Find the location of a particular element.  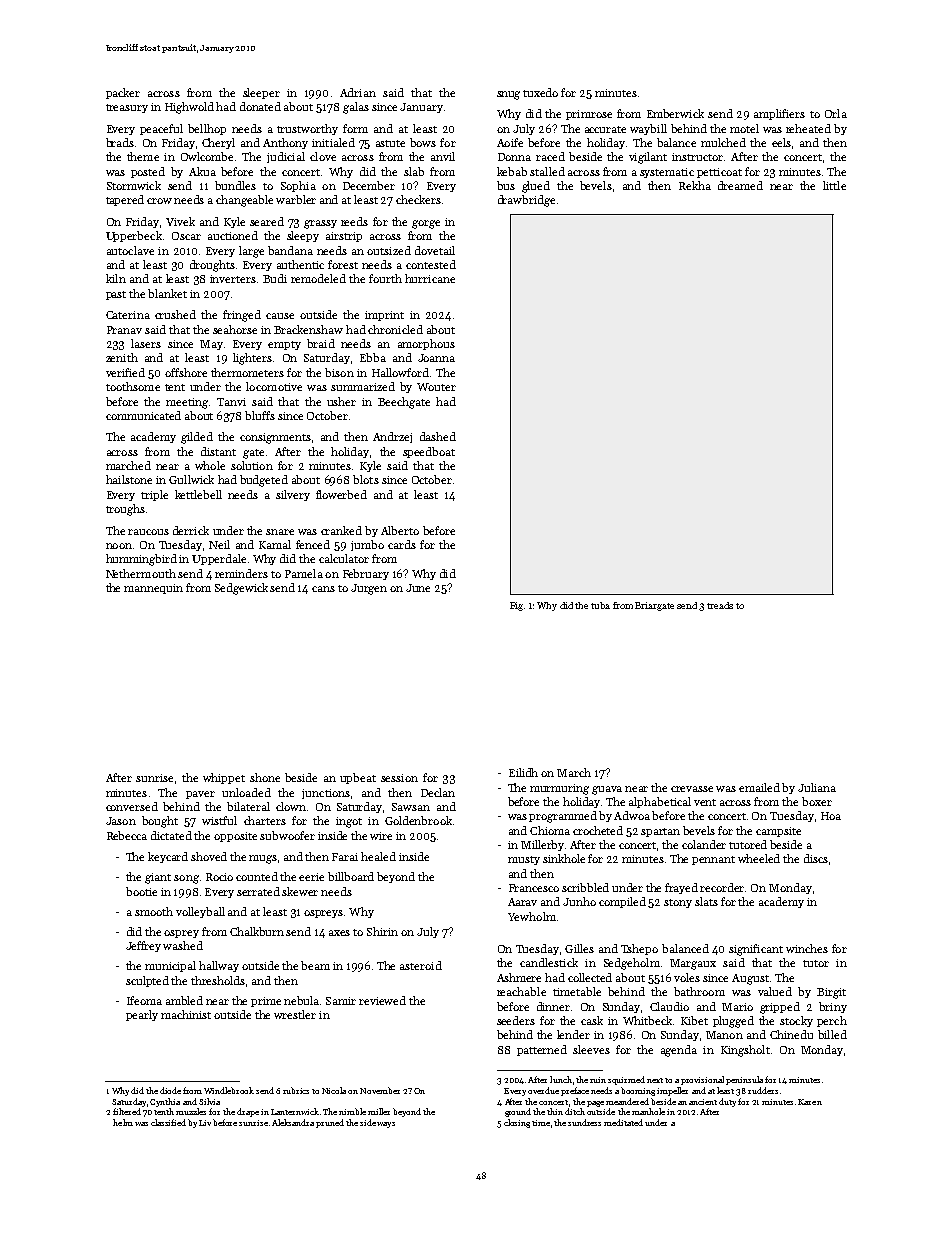

helm is located at coordinates (123, 1122).
